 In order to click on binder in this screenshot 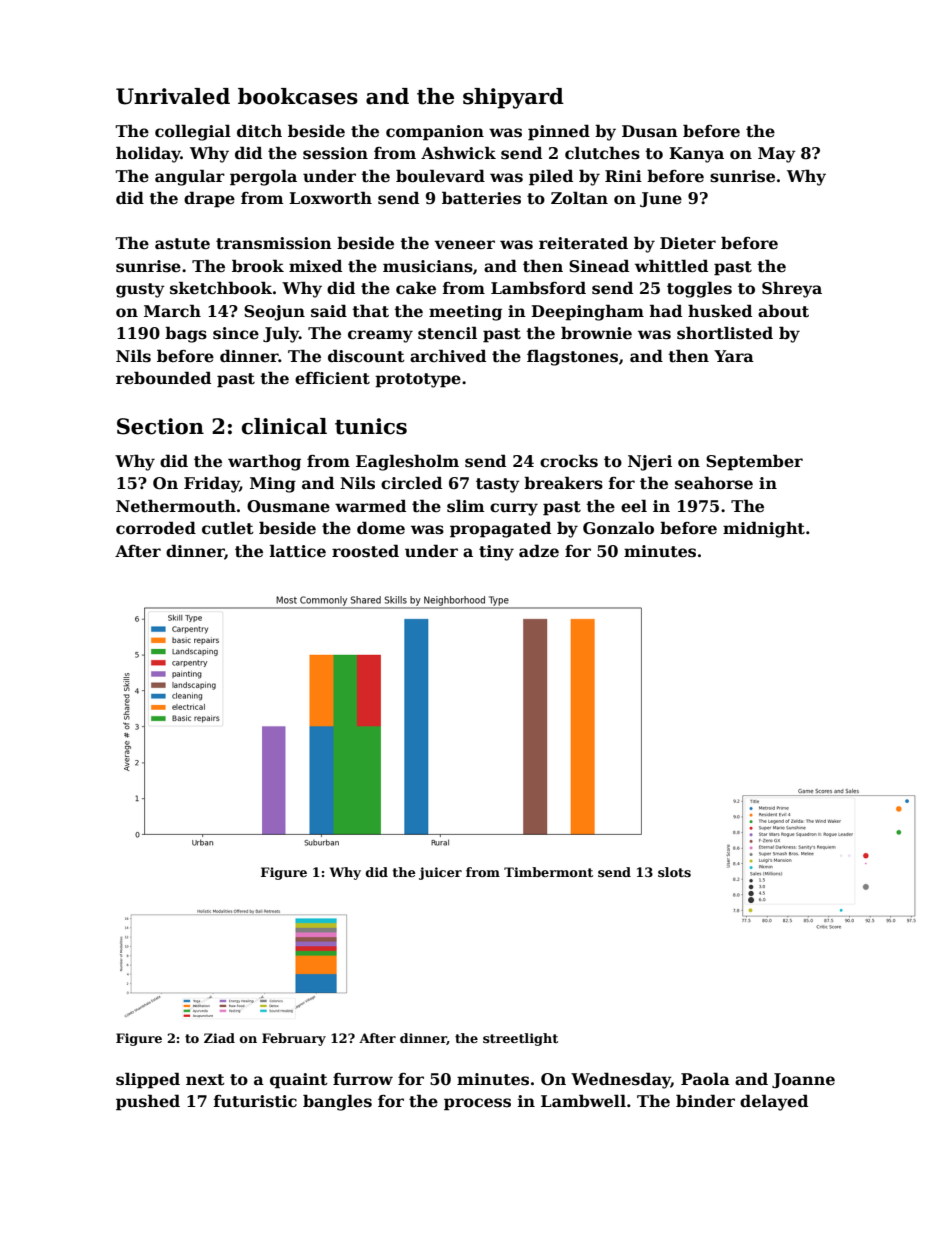, I will do `click(705, 1101)`.
